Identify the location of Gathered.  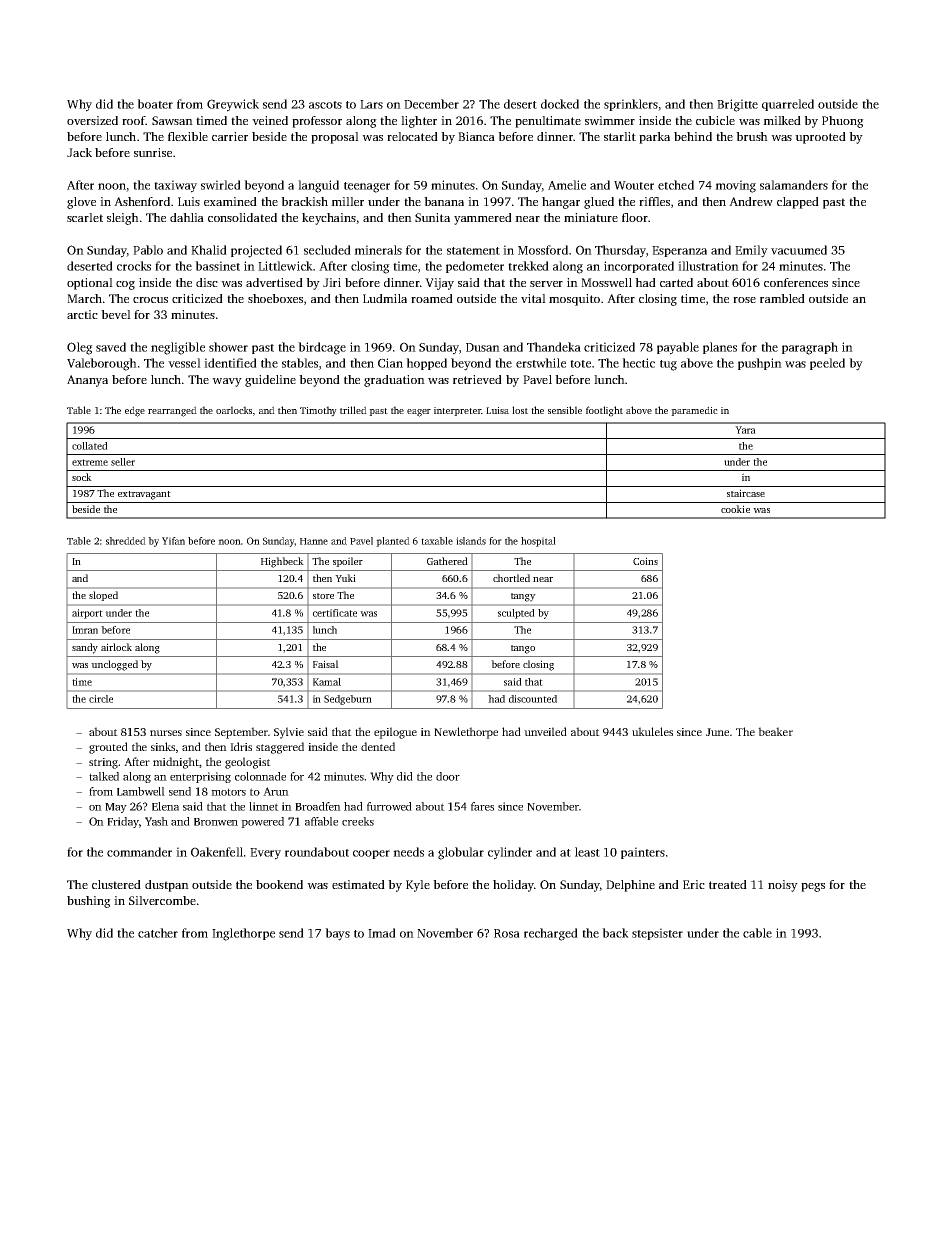
(447, 561).
